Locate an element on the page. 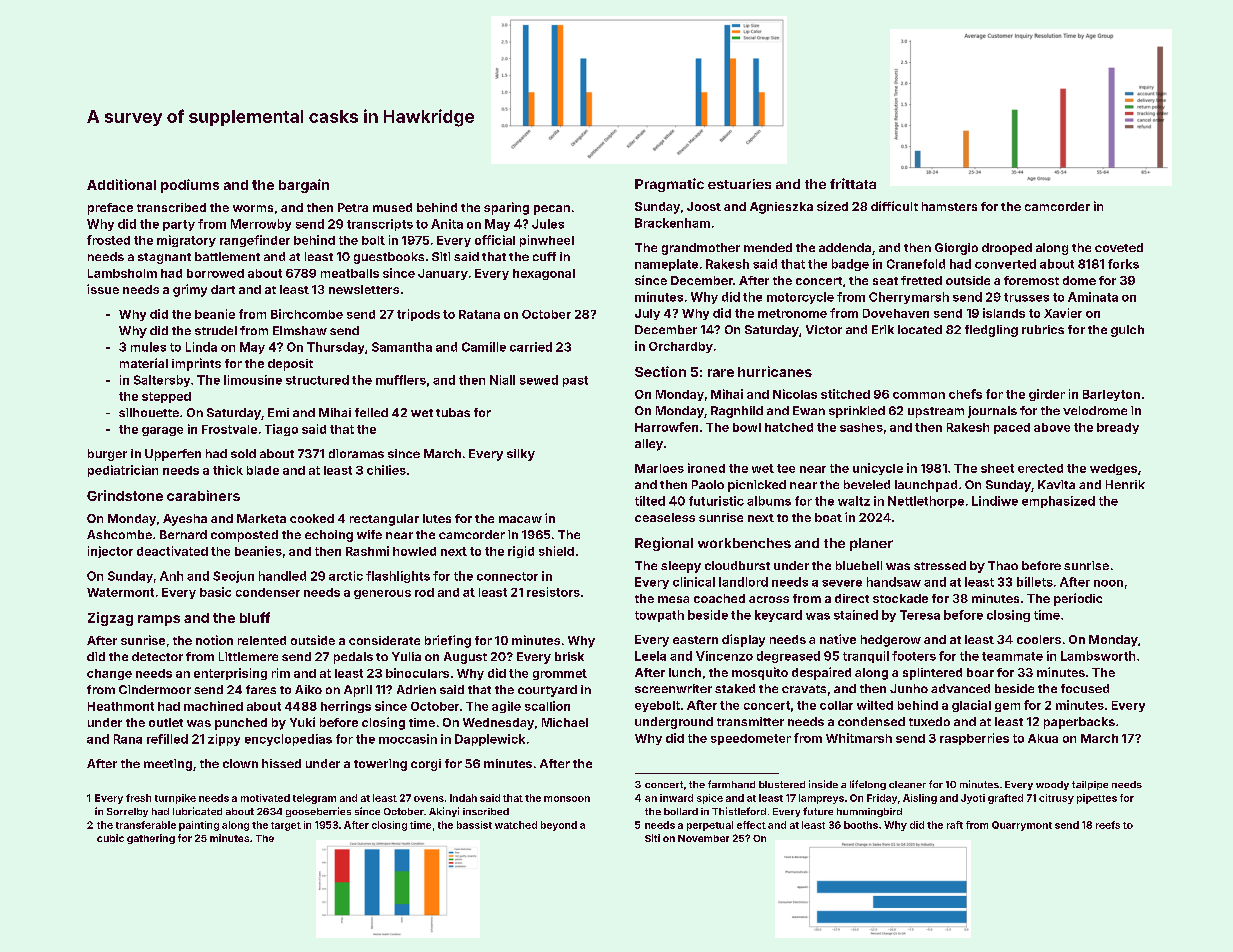 Image resolution: width=1233 pixels, height=952 pixels. meeting is located at coordinates (168, 765).
